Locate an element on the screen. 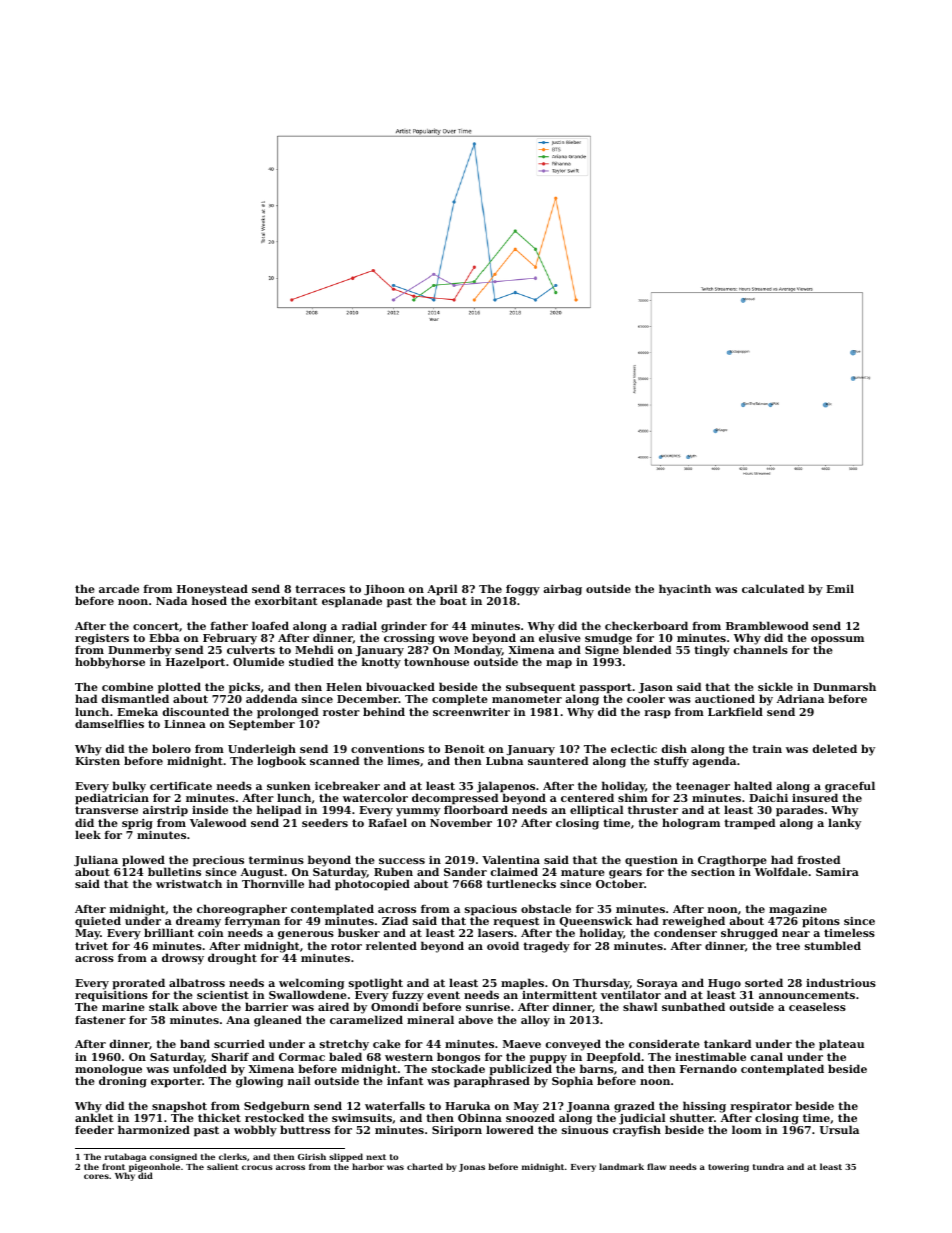  townhouse is located at coordinates (436, 662).
